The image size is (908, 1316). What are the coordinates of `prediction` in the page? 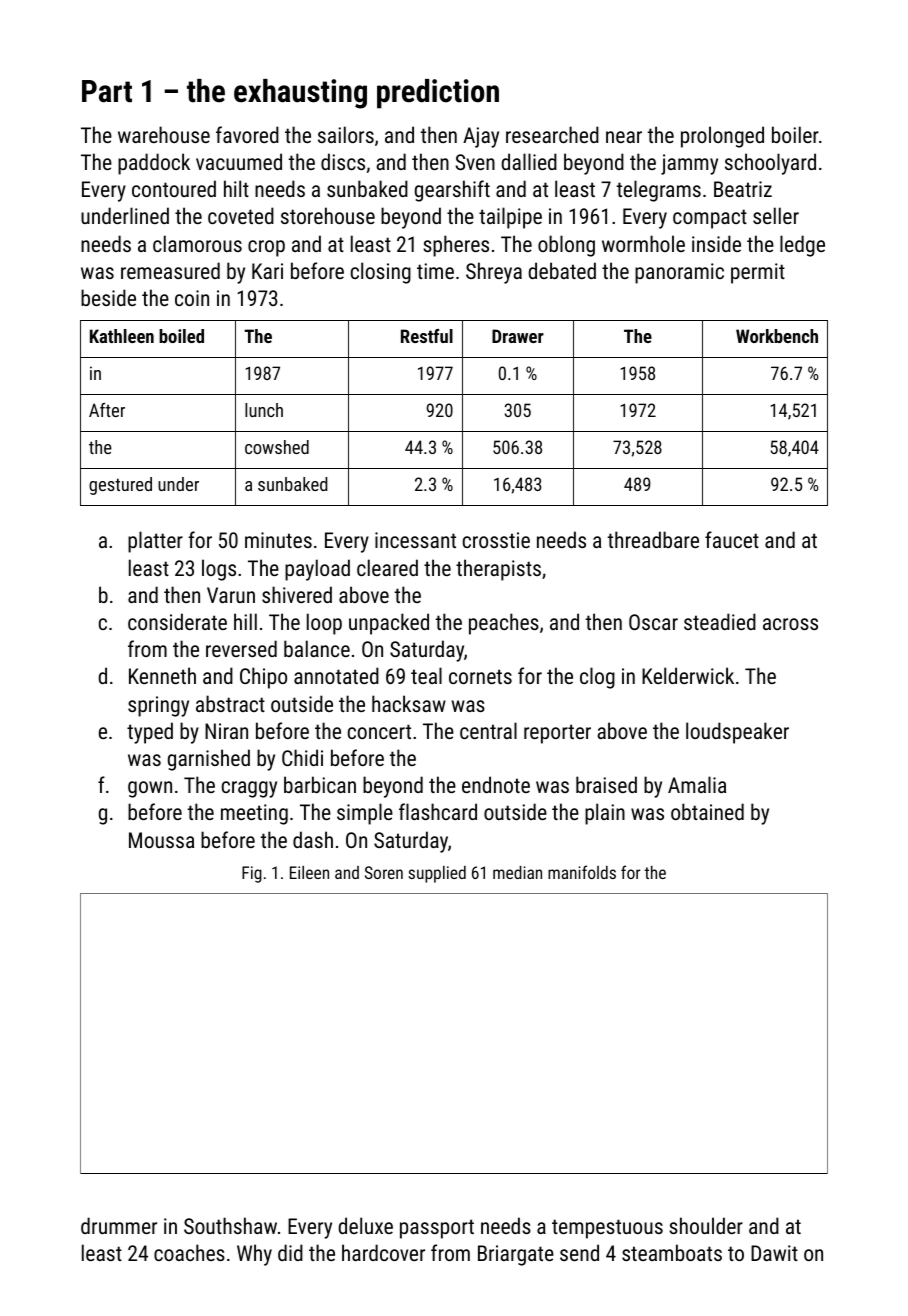 It's located at (438, 94).
